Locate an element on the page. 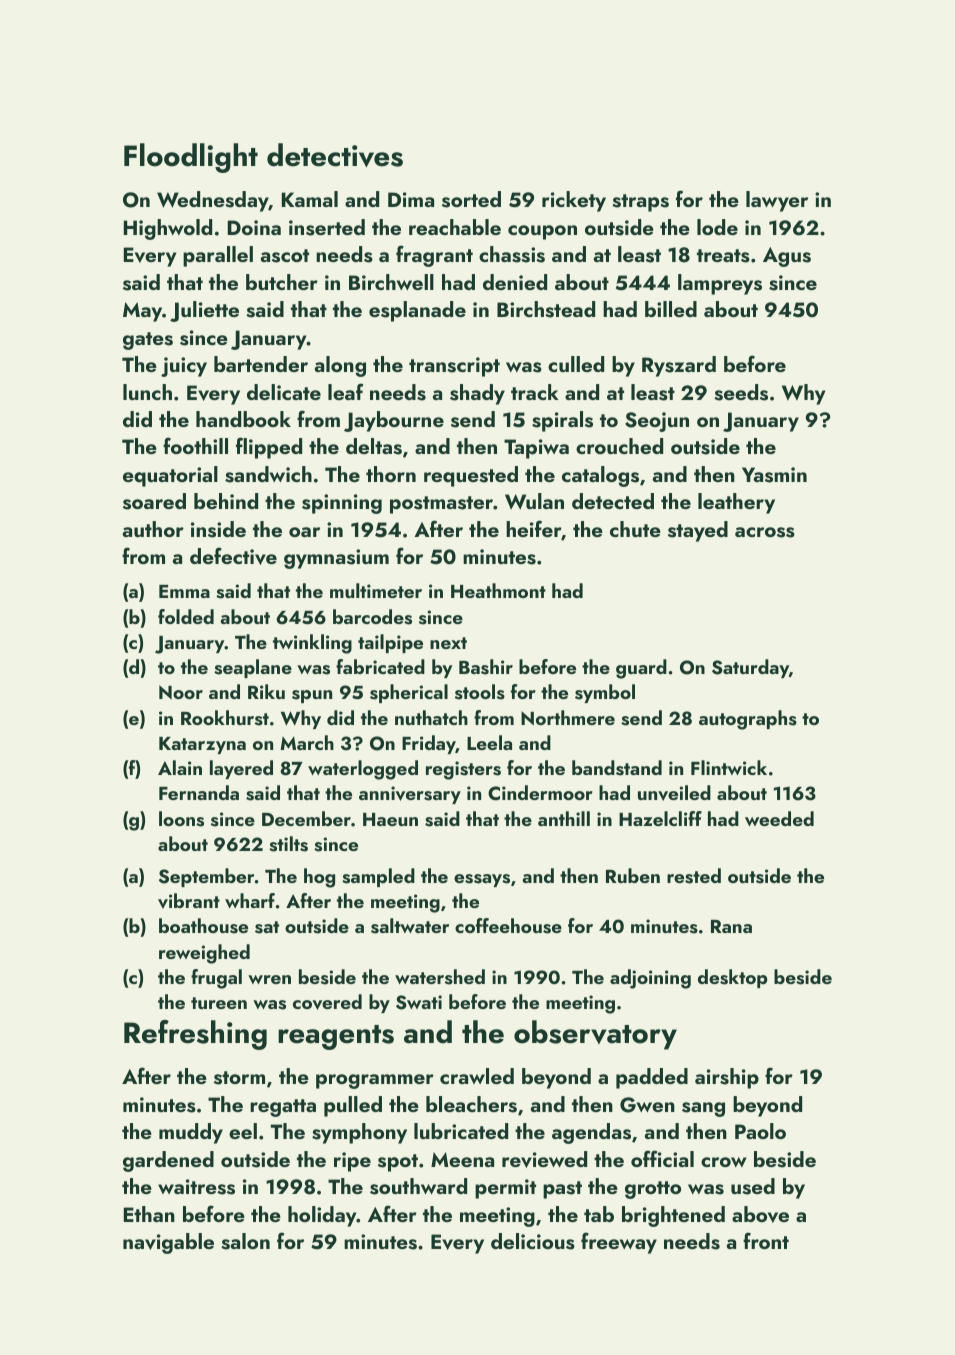  esplanade is located at coordinates (417, 311).
